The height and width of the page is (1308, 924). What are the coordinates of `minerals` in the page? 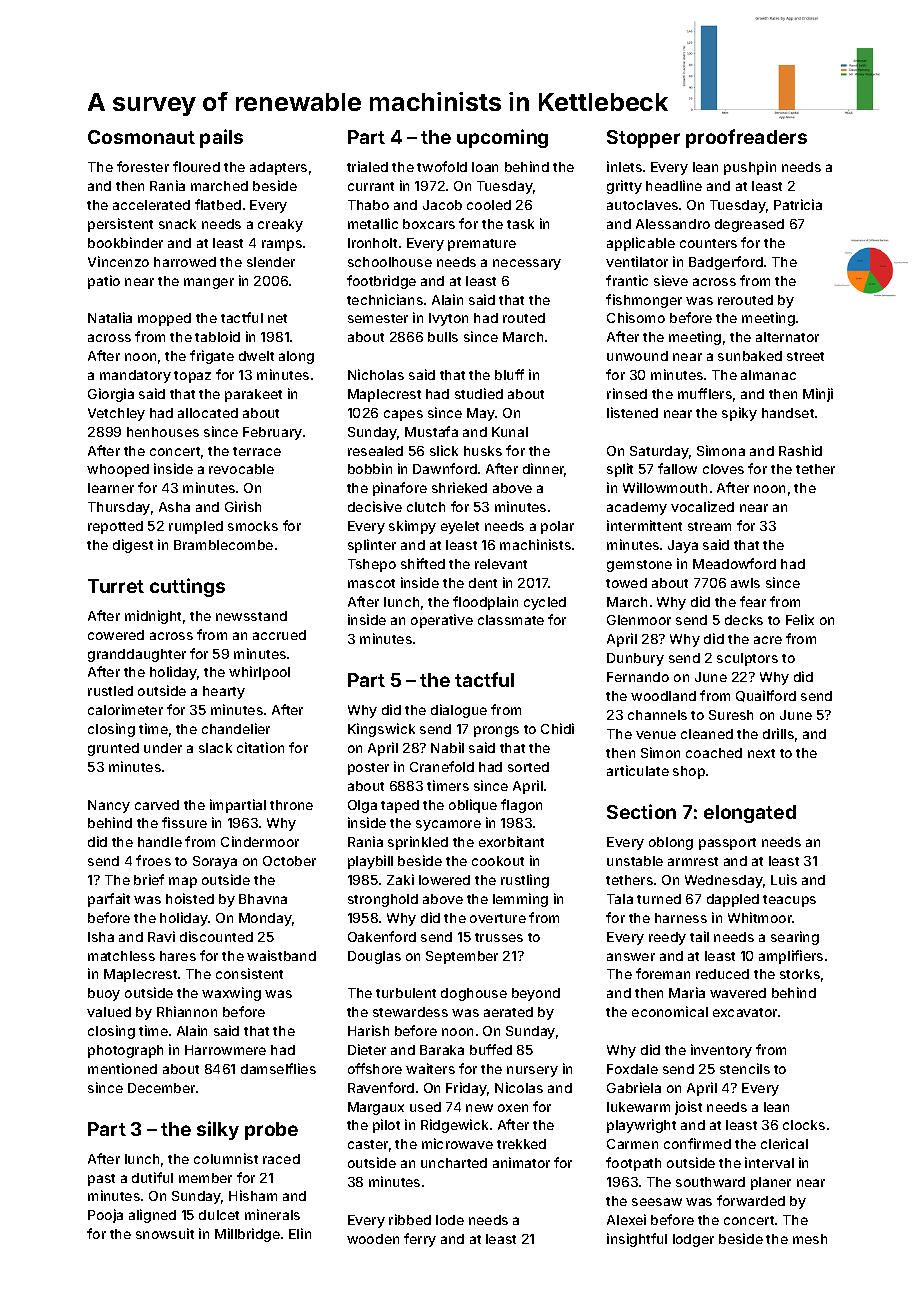 It's located at (272, 1214).
